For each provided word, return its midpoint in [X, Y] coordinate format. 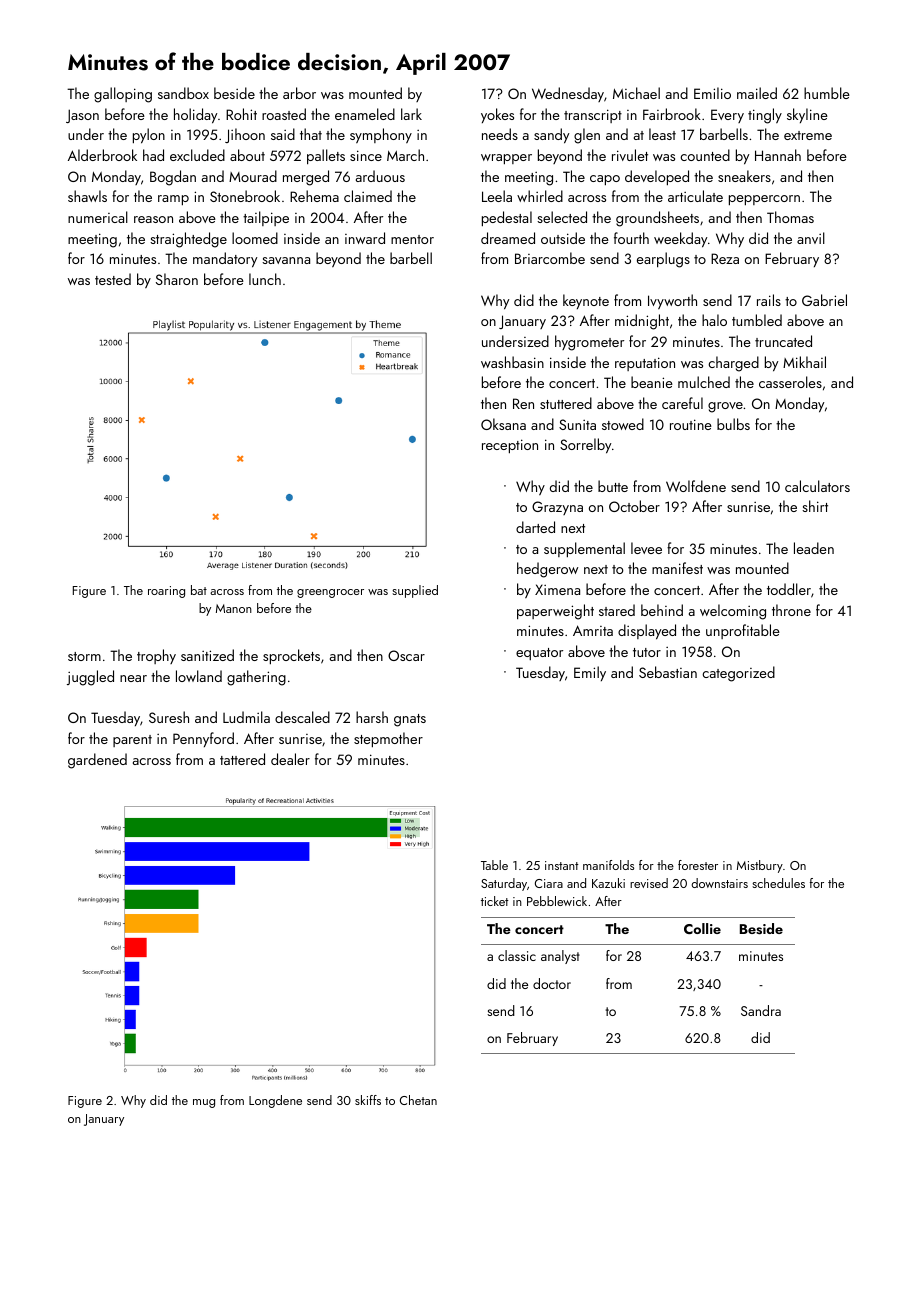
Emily [590, 673]
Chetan [418, 1100]
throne [791, 610]
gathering [256, 678]
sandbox [183, 93]
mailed [757, 93]
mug [204, 1103]
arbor [299, 93]
